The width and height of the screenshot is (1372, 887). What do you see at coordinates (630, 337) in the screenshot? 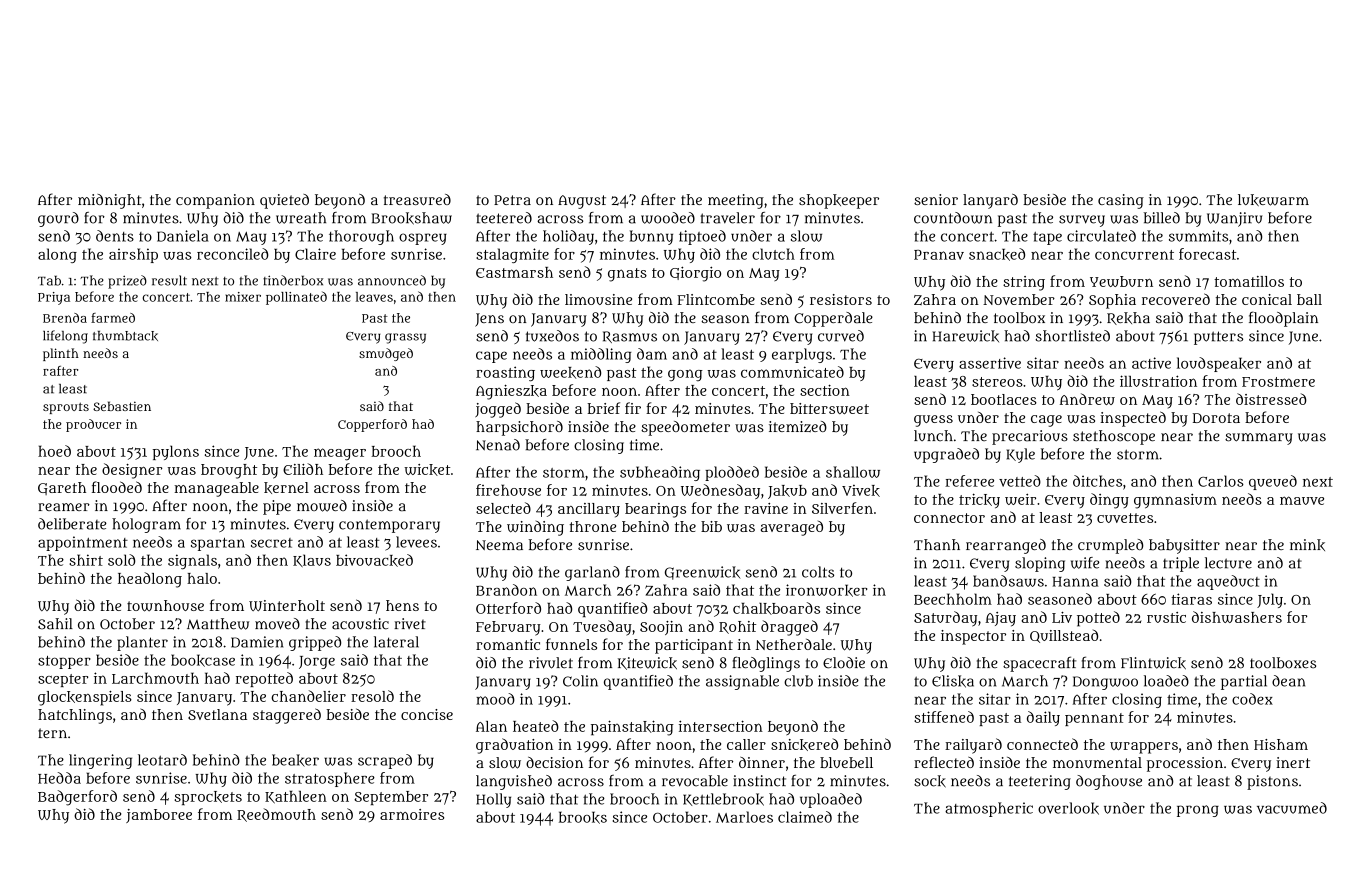
I see `Rasmus` at bounding box center [630, 337].
